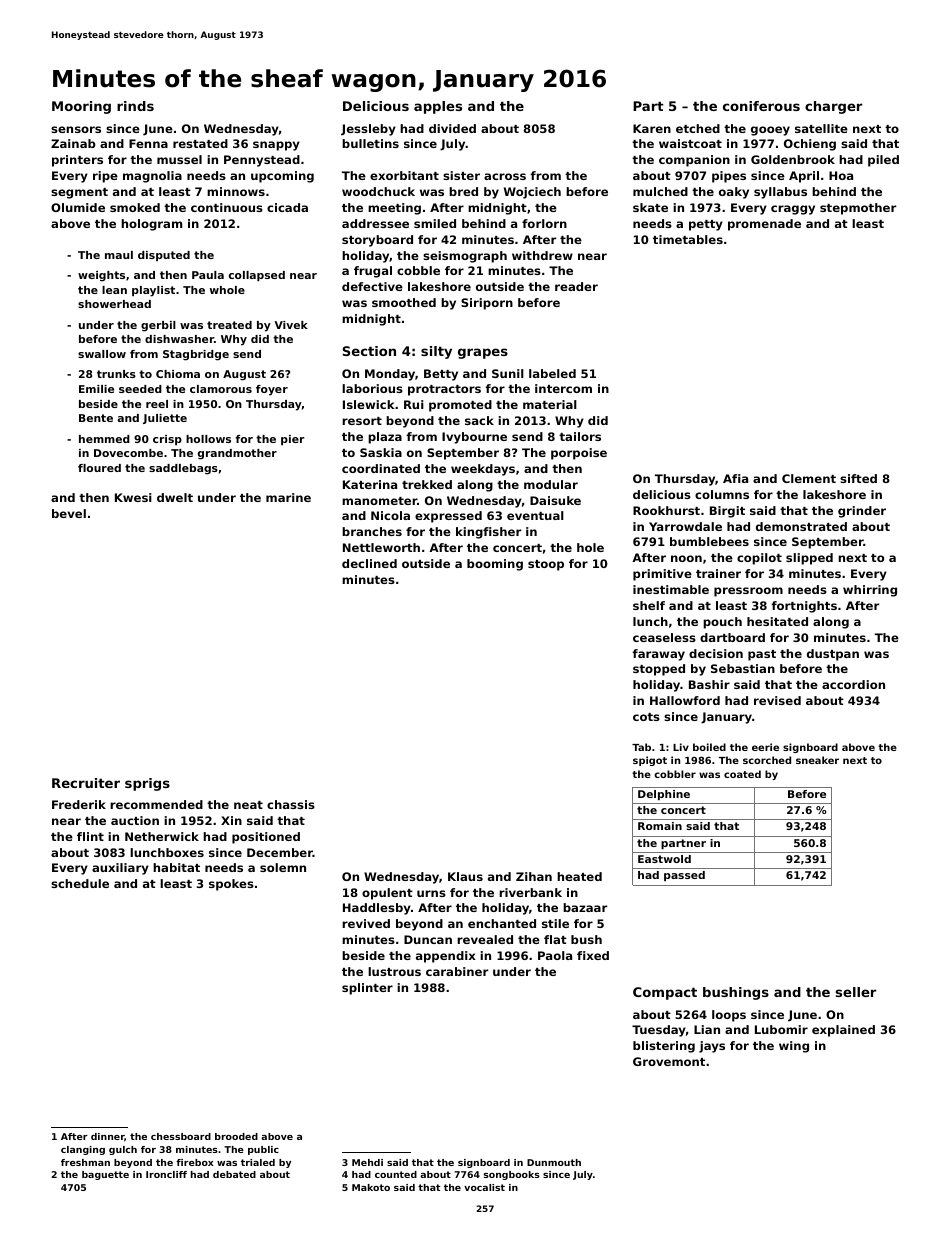  I want to click on songbooks, so click(512, 1175).
